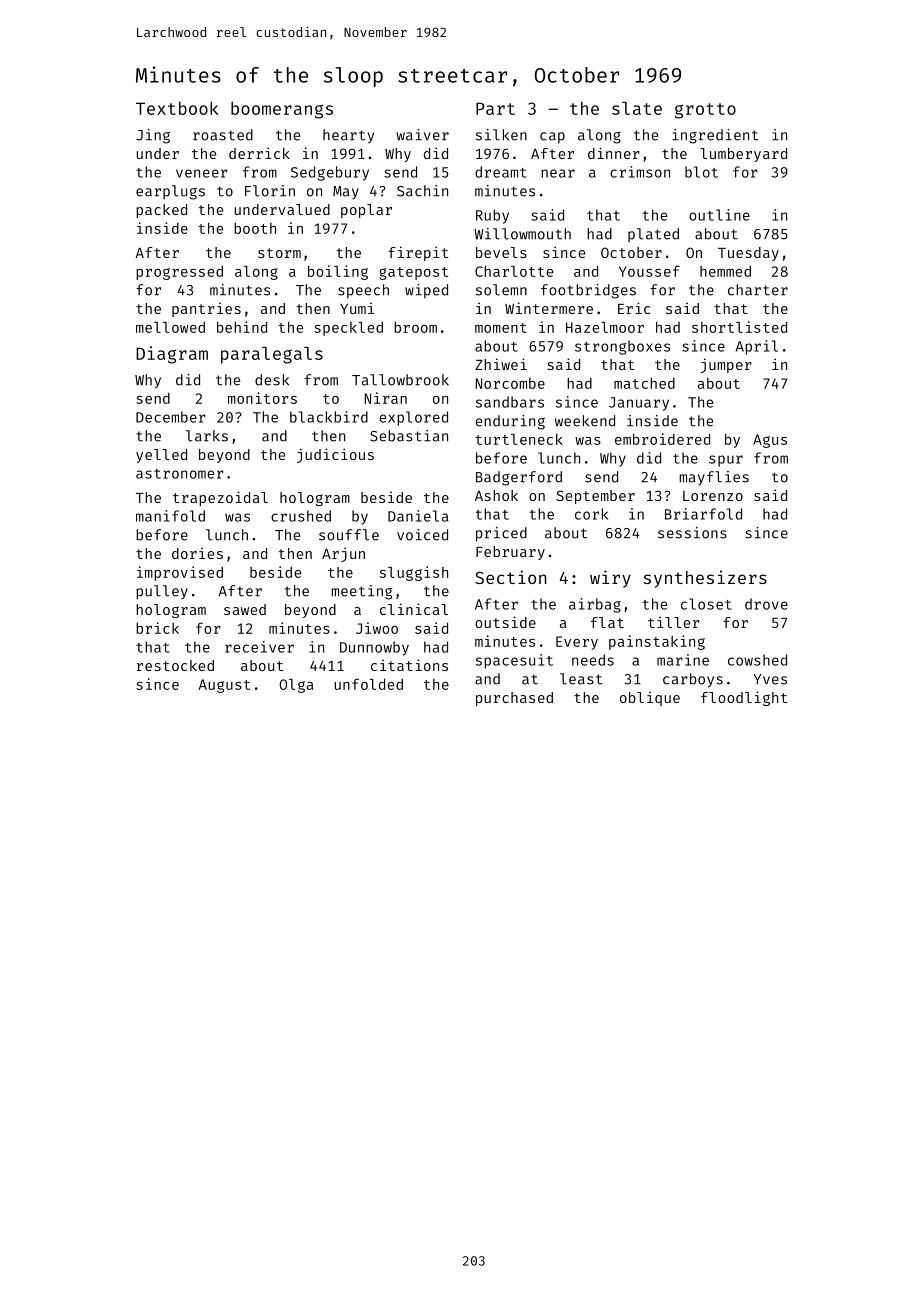 The height and width of the page is (1314, 924). Describe the element at coordinates (501, 252) in the page. I see `bevels` at that location.
